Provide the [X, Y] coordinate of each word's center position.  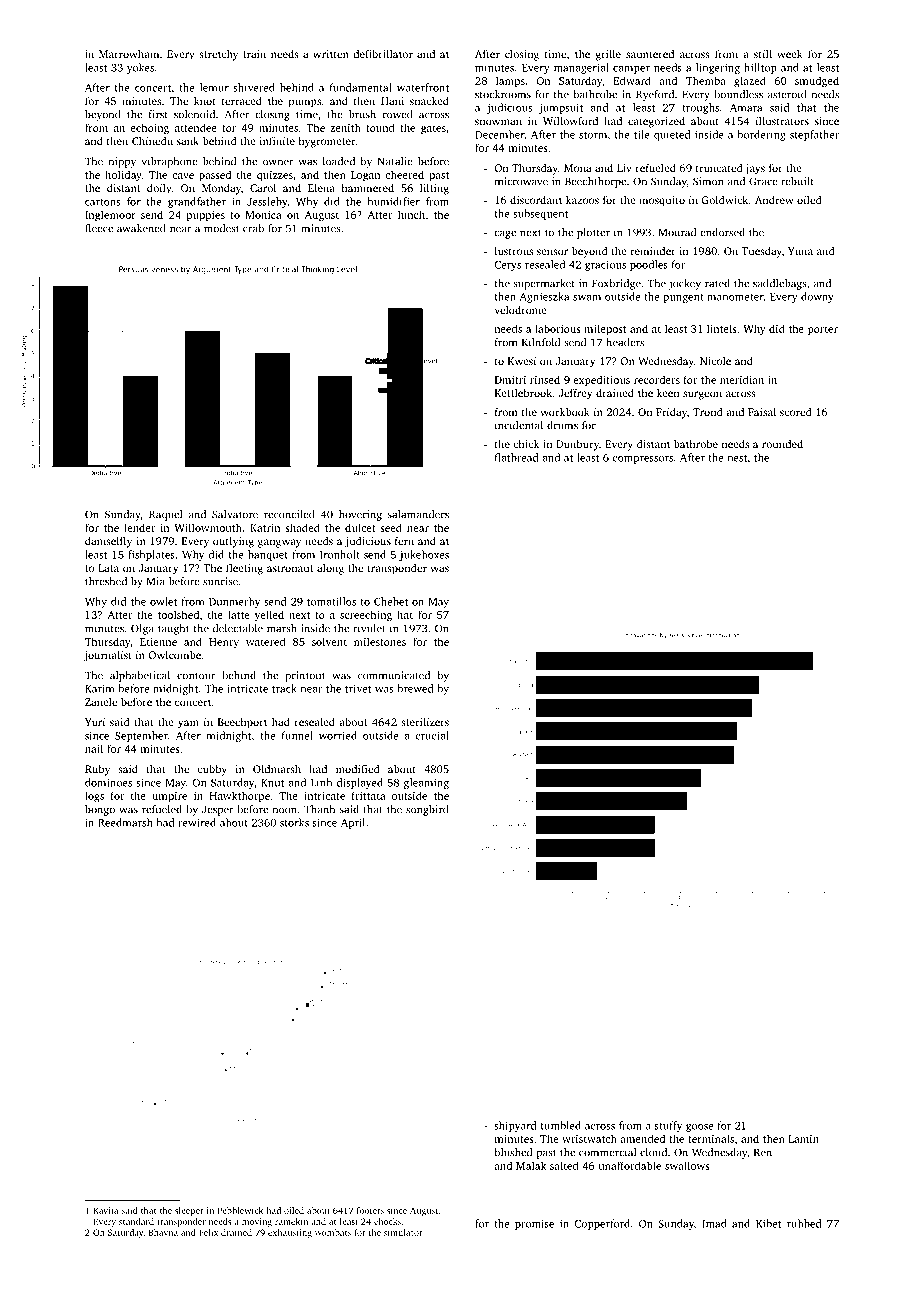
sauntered [650, 54]
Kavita [105, 1210]
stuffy [668, 1126]
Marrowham [129, 54]
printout [305, 676]
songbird [427, 810]
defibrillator [383, 54]
